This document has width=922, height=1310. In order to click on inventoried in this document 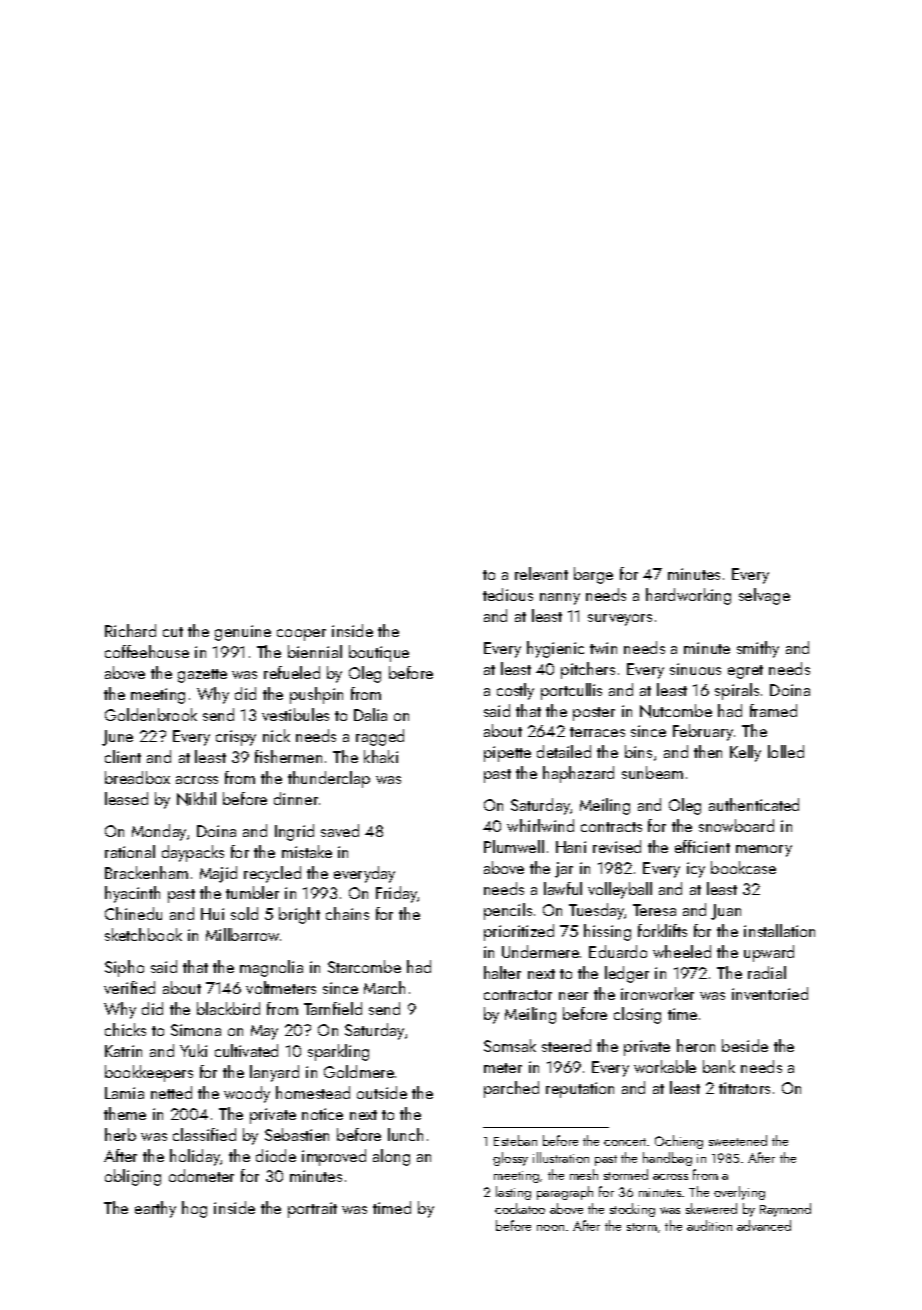, I will do `click(770, 993)`.
